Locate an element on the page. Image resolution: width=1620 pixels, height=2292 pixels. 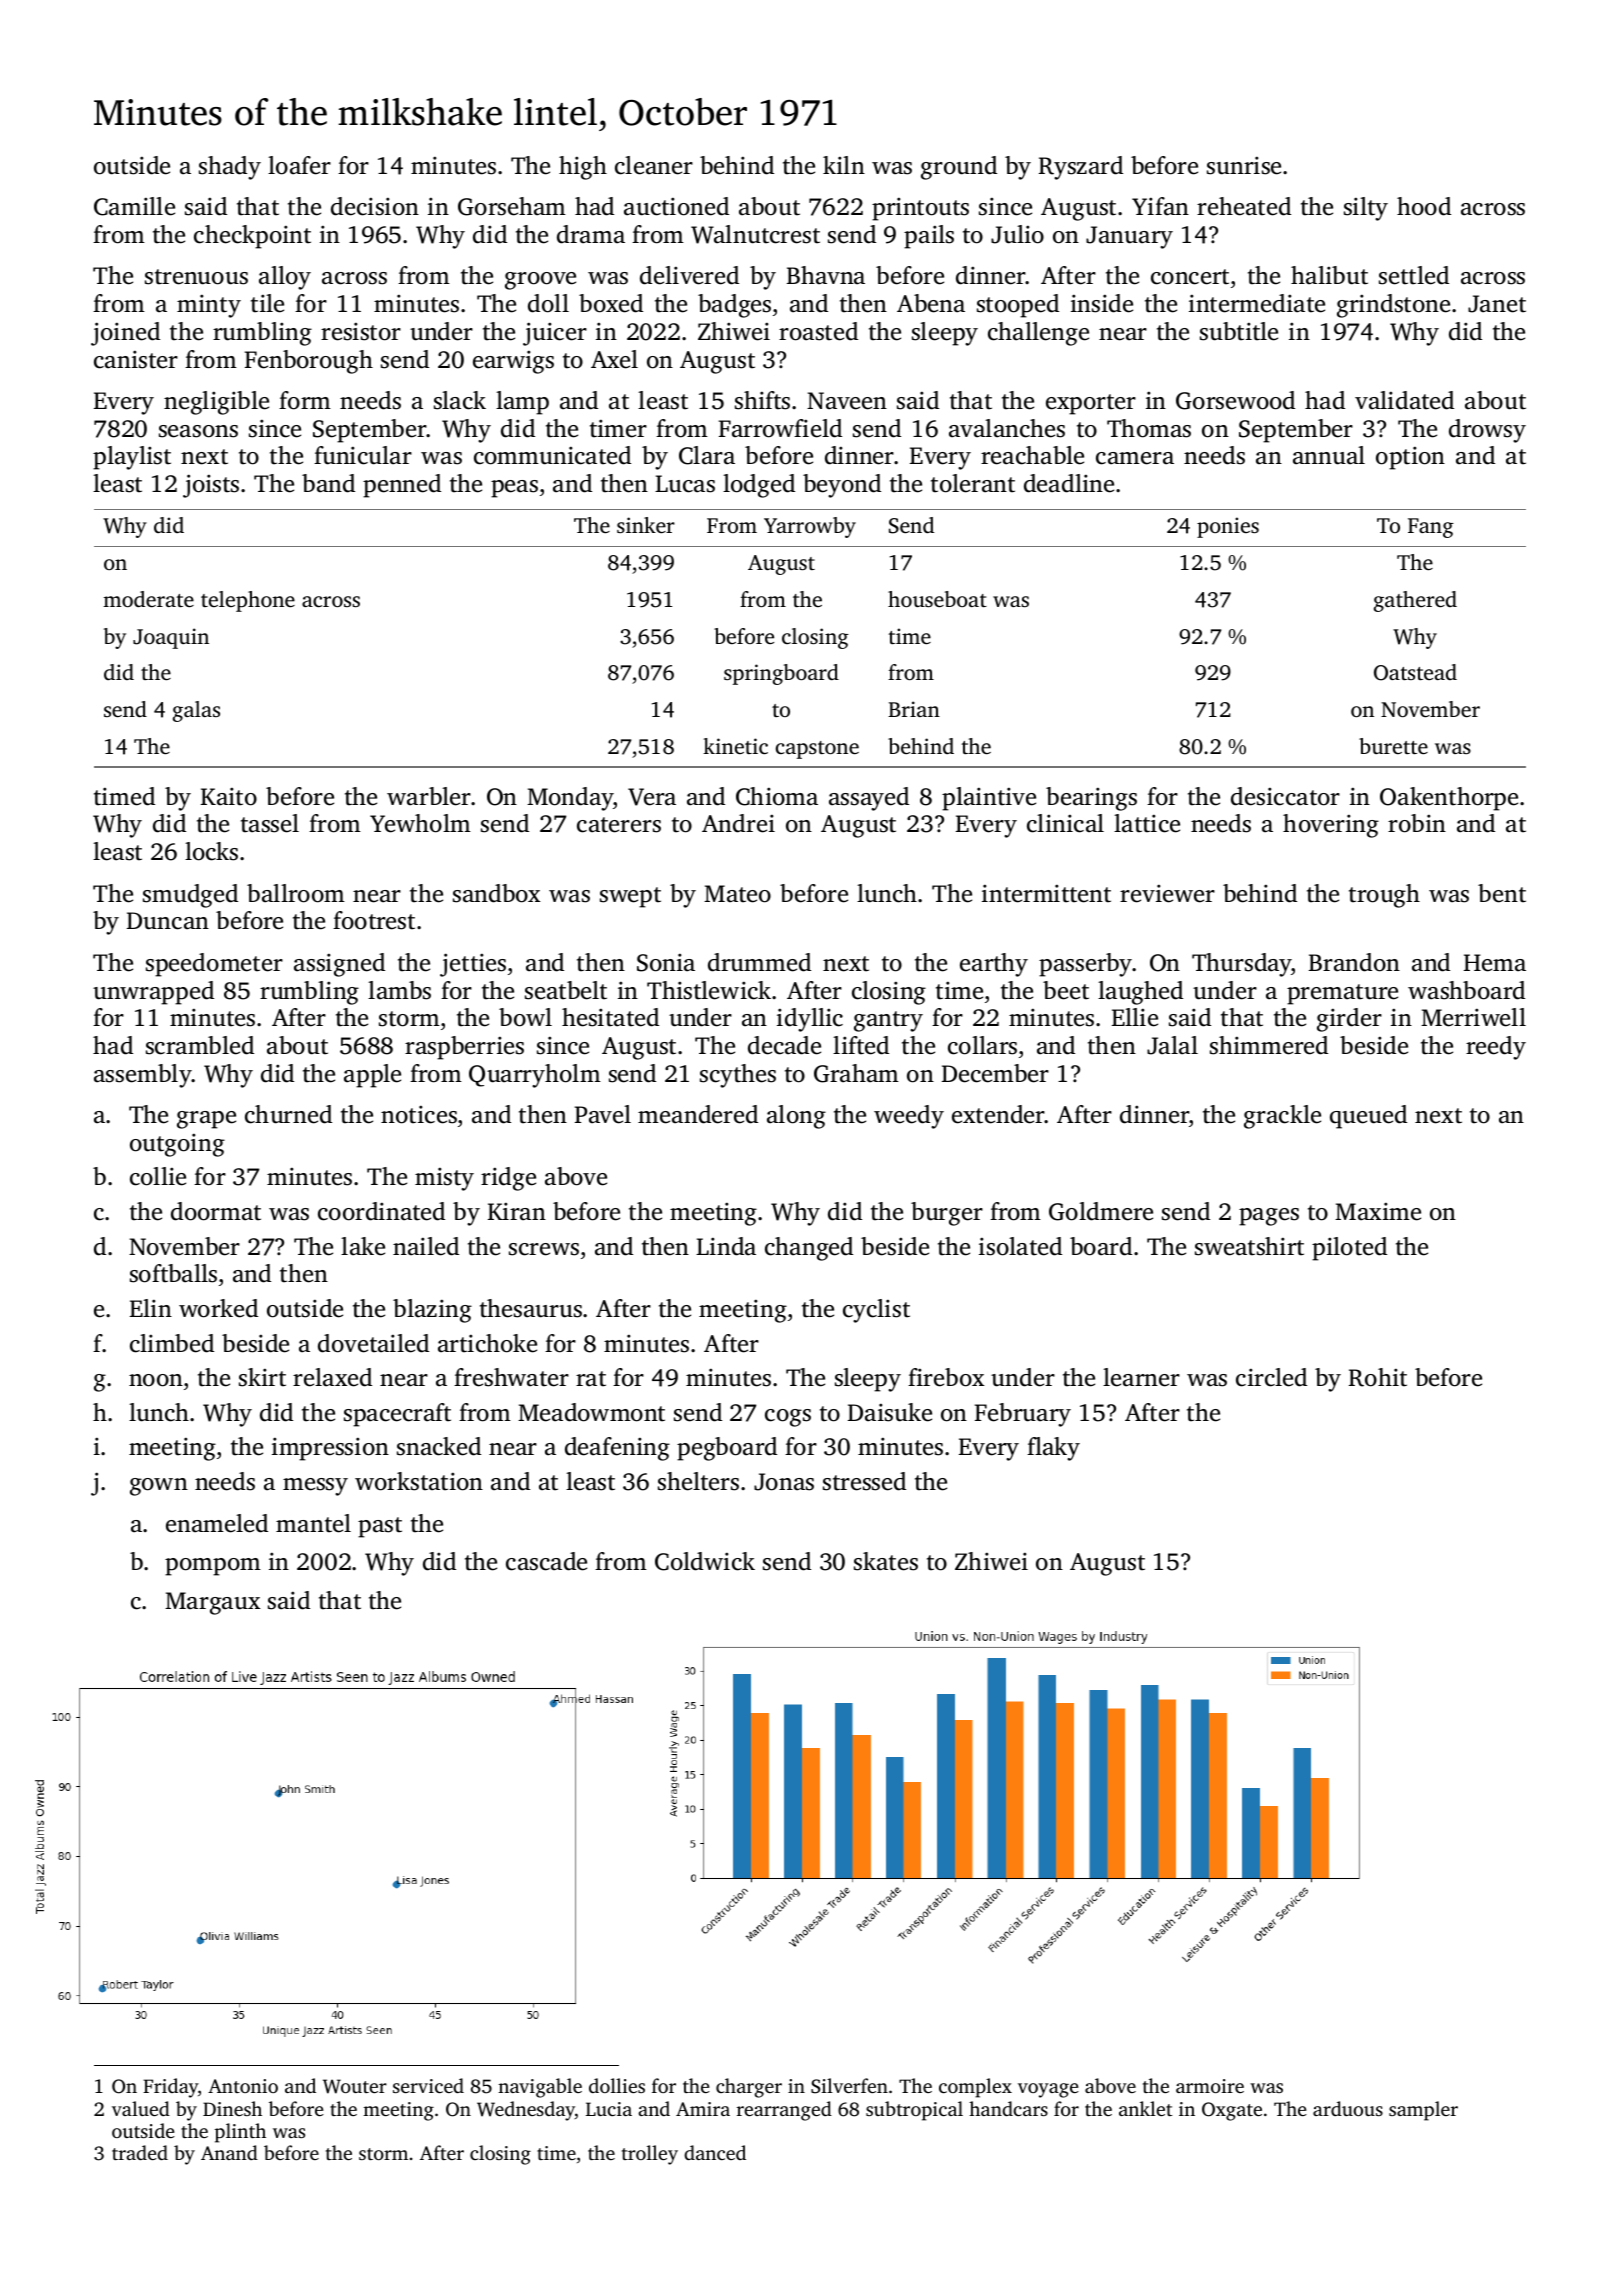
loafer is located at coordinates (299, 165).
